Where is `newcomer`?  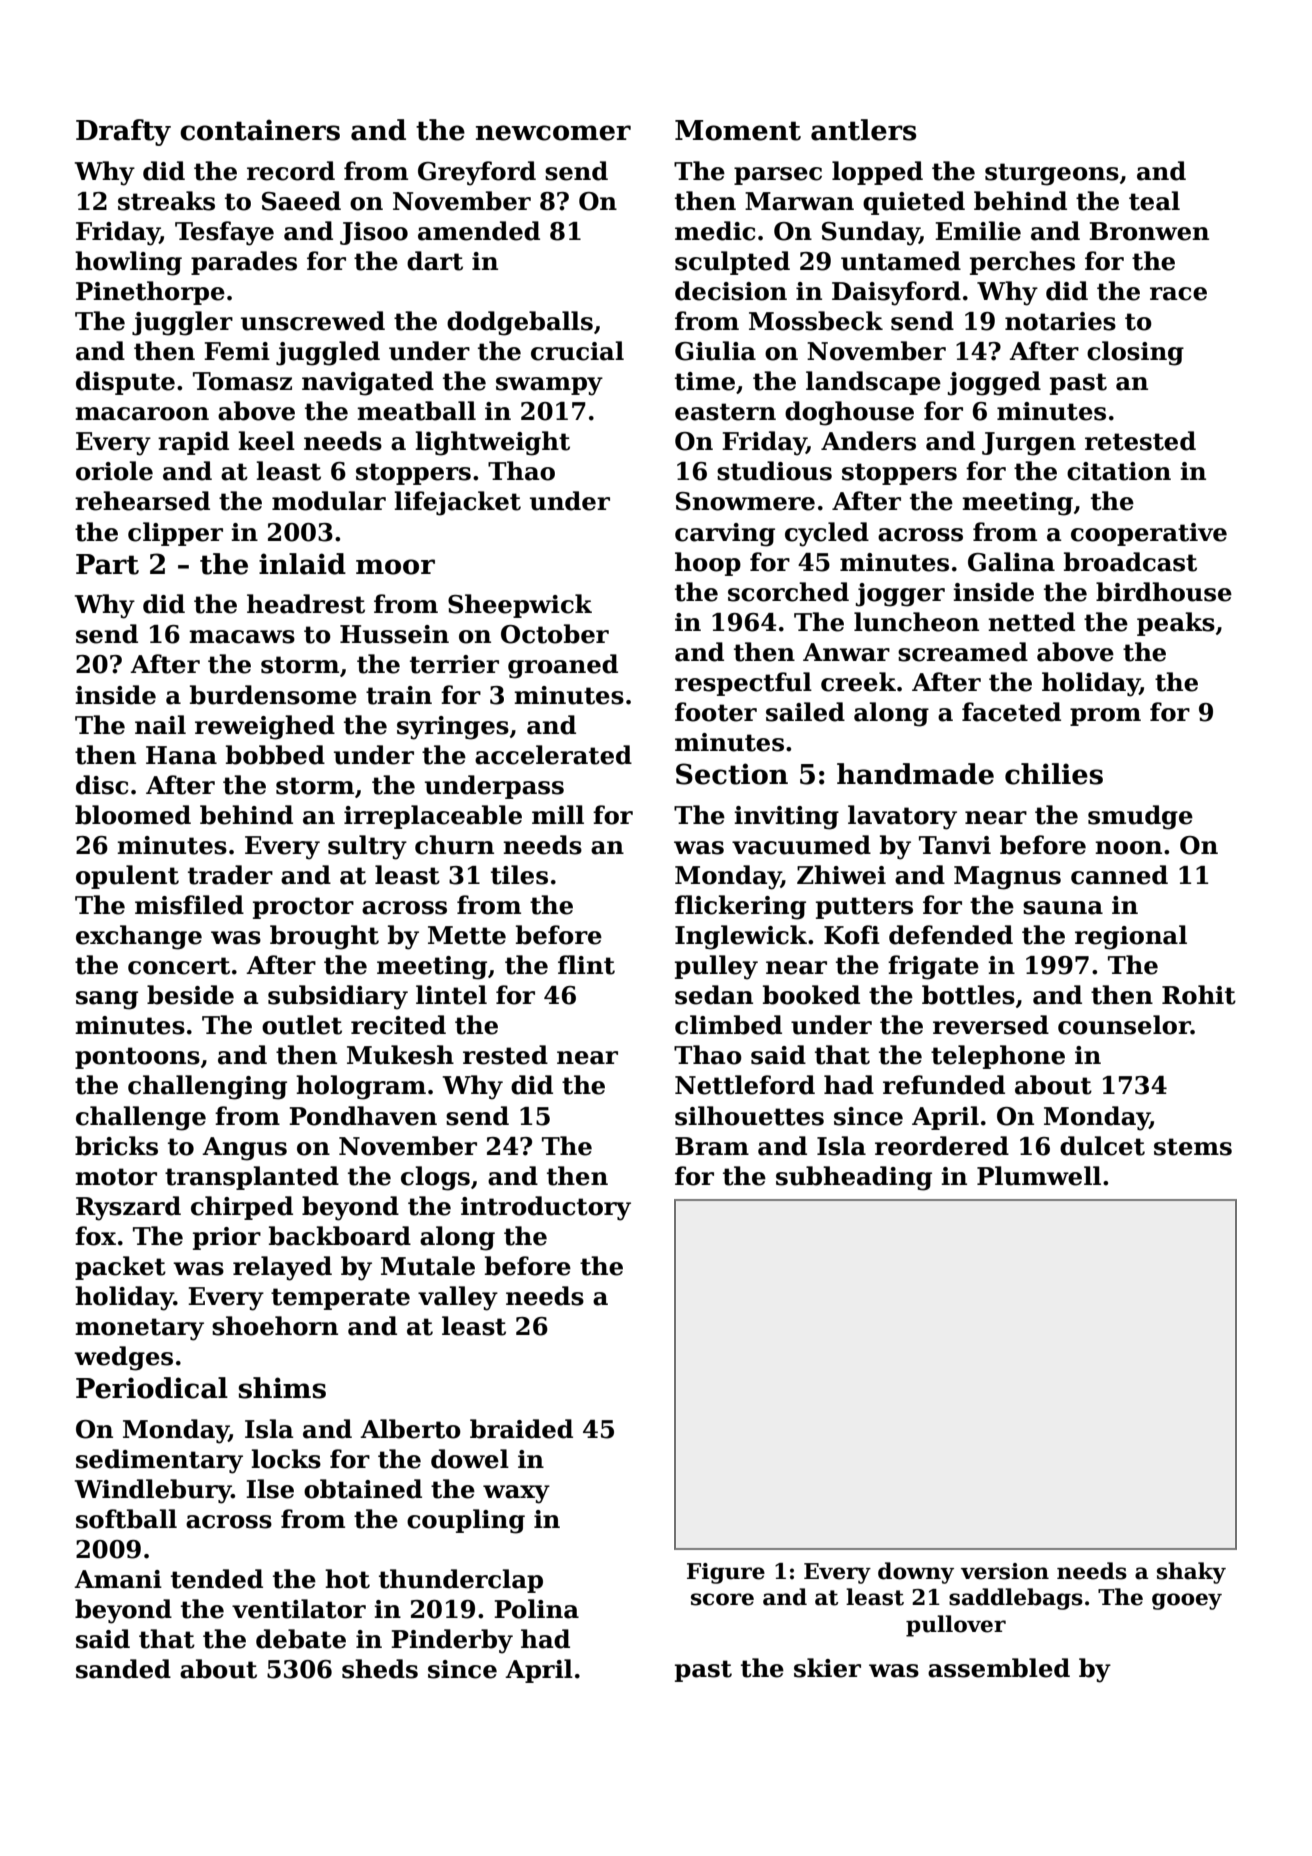
newcomer is located at coordinates (553, 133).
